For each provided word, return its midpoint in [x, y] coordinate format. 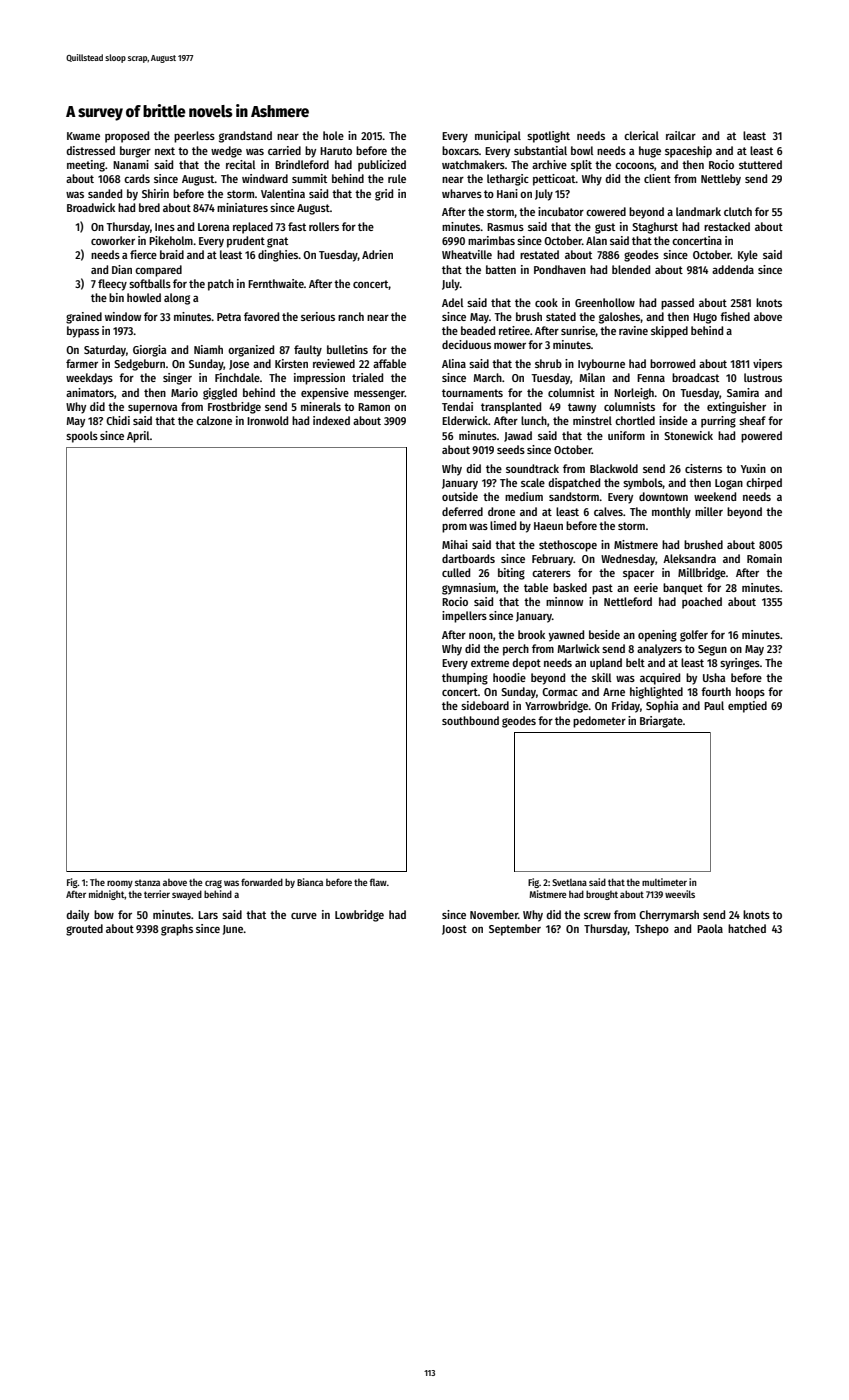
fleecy [112, 285]
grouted [84, 930]
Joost [454, 930]
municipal [498, 137]
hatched [747, 928]
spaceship [688, 152]
